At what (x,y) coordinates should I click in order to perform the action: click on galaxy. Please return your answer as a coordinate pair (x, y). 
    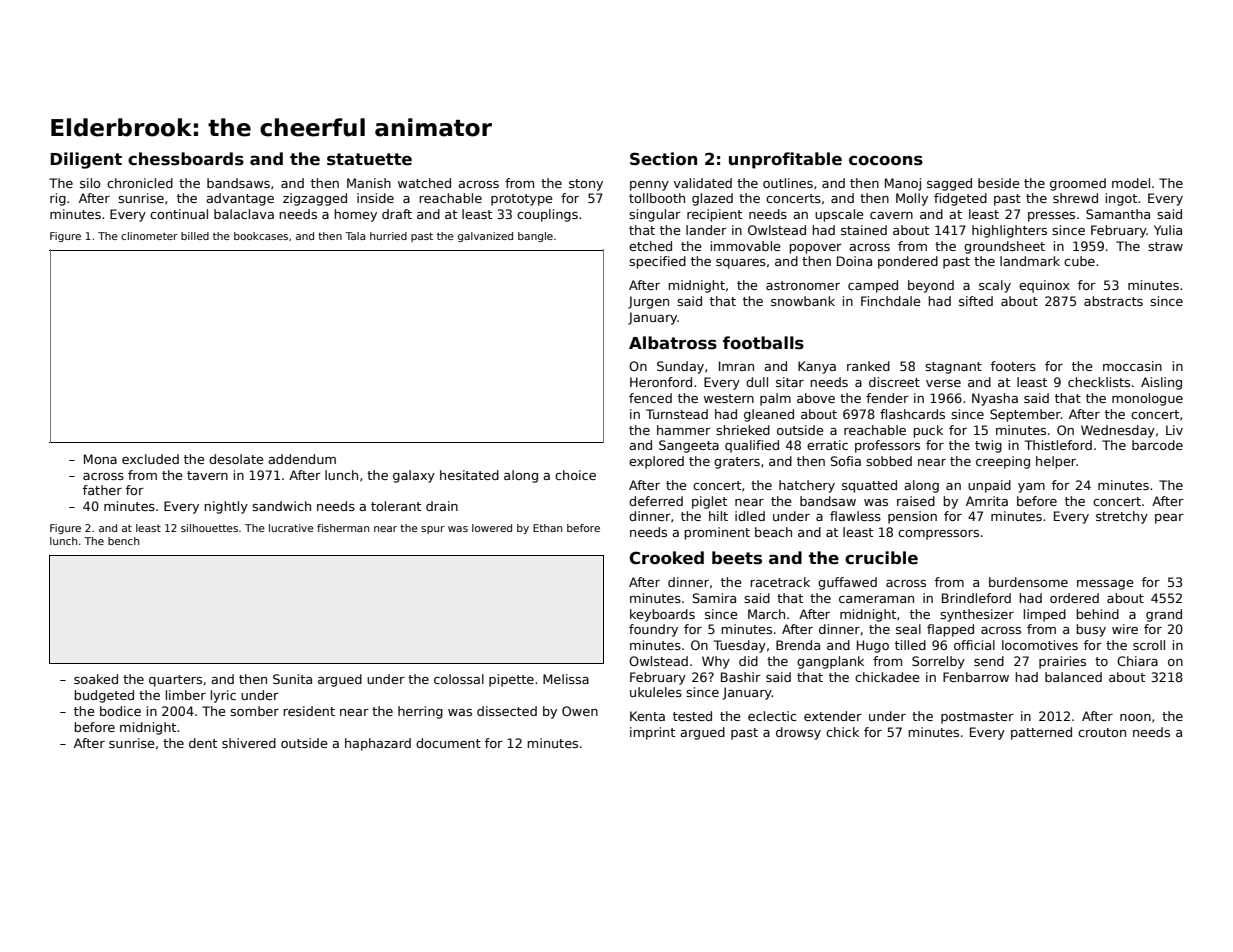
    Looking at the image, I should click on (414, 476).
